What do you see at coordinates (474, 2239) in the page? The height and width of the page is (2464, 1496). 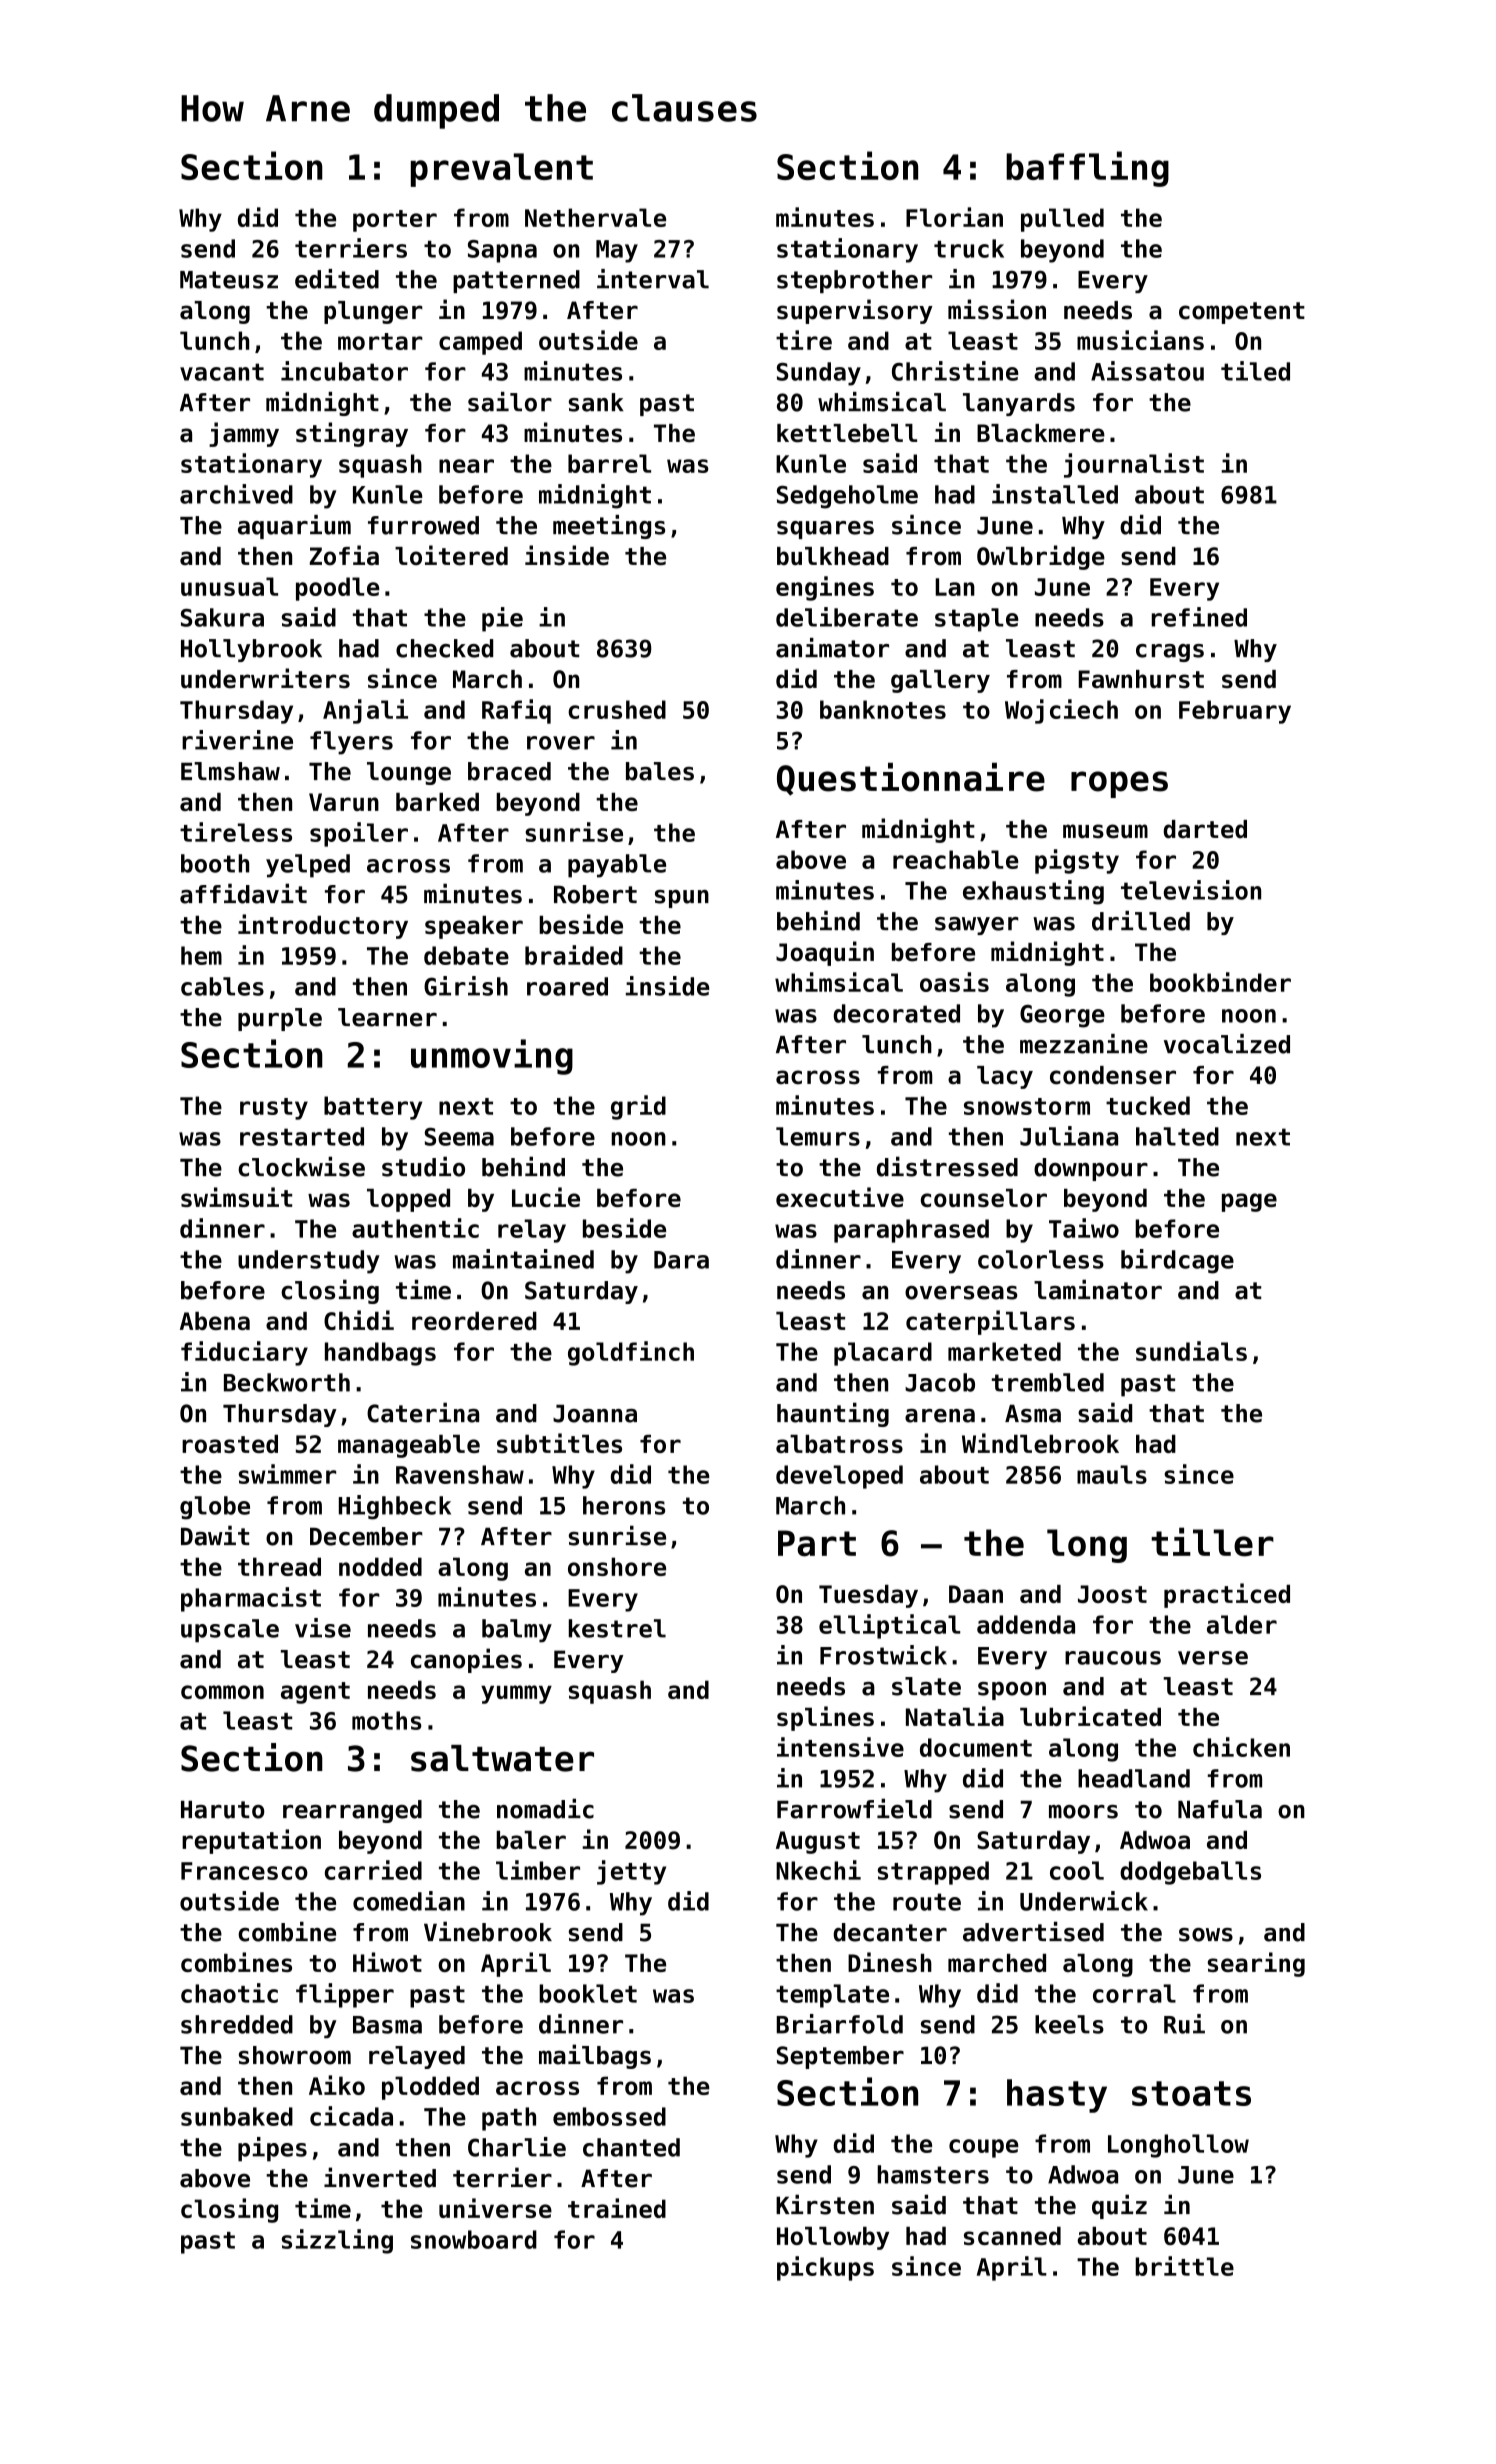 I see `snowboard` at bounding box center [474, 2239].
